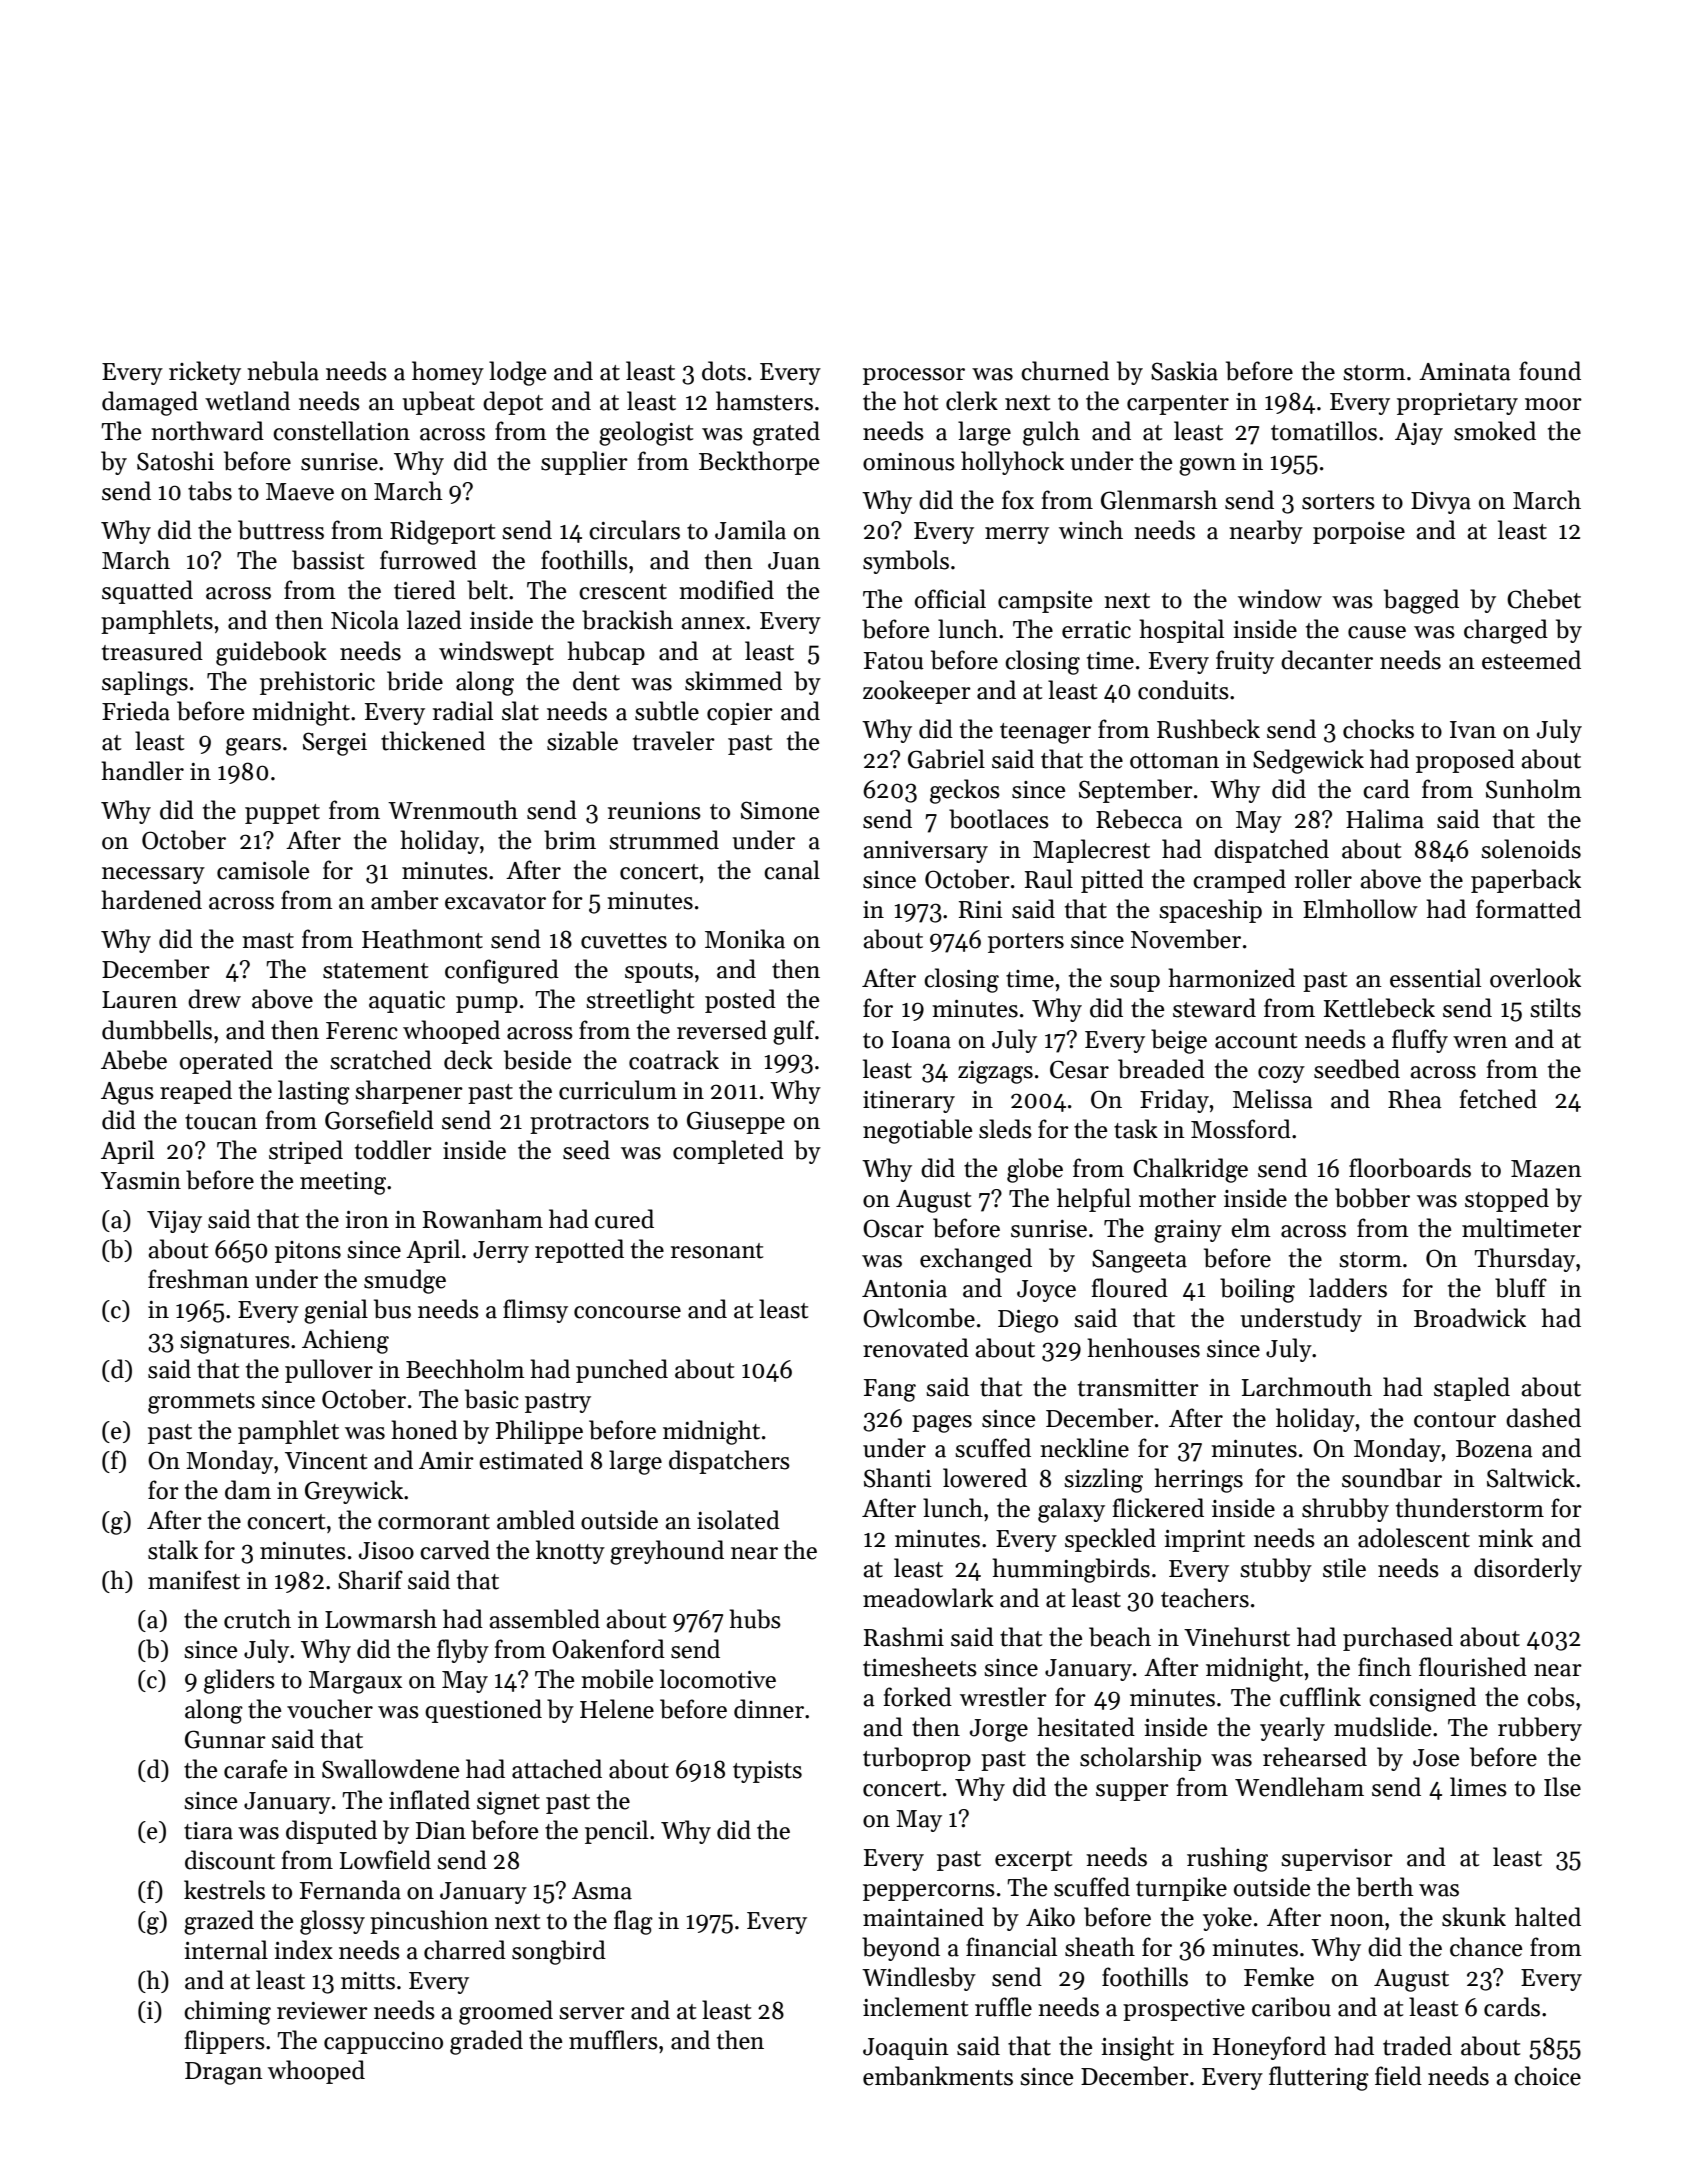 The height and width of the image is (2178, 1683). I want to click on dispatched, so click(1271, 851).
